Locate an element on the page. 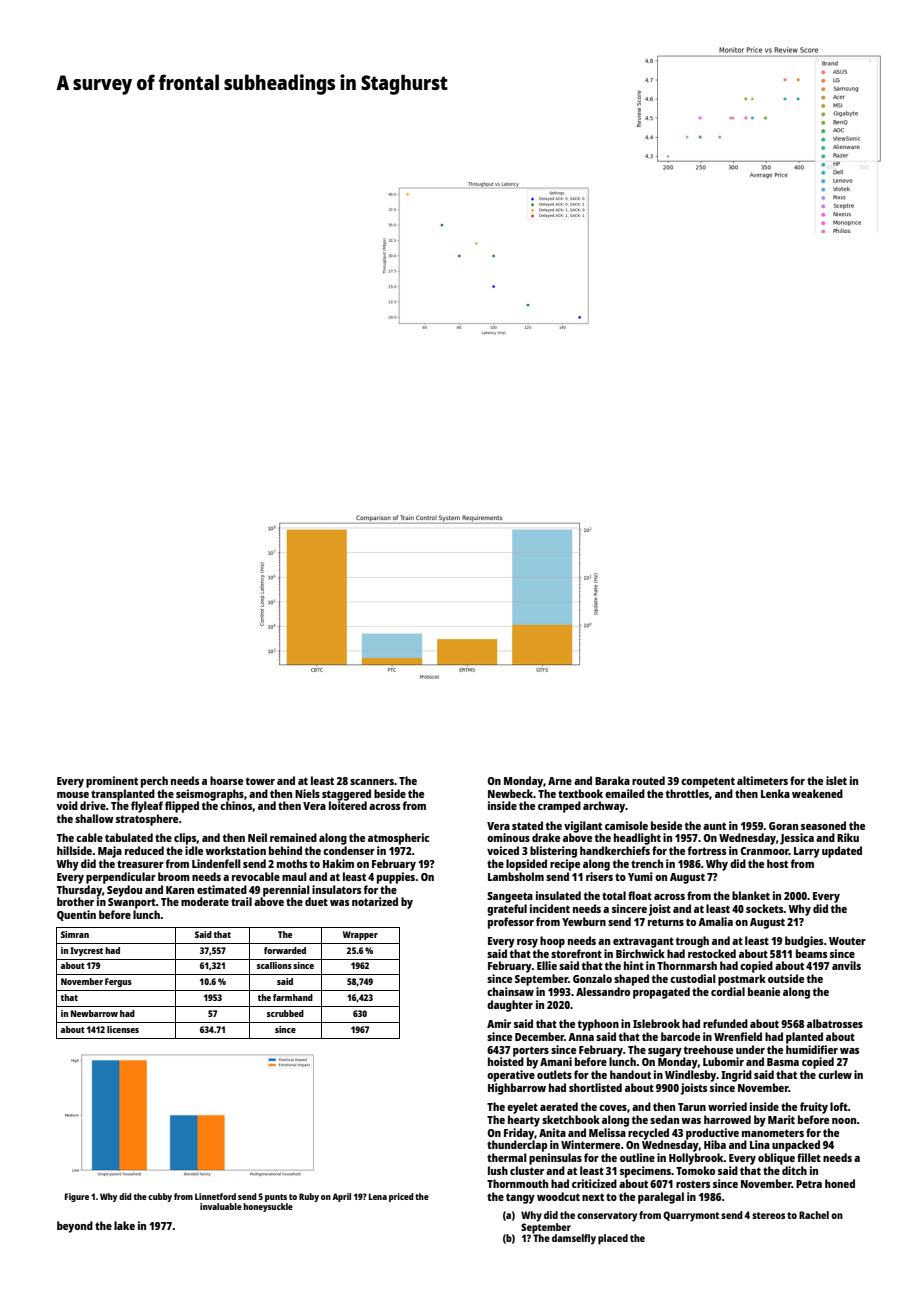 The image size is (924, 1314). chainsaw is located at coordinates (510, 991).
